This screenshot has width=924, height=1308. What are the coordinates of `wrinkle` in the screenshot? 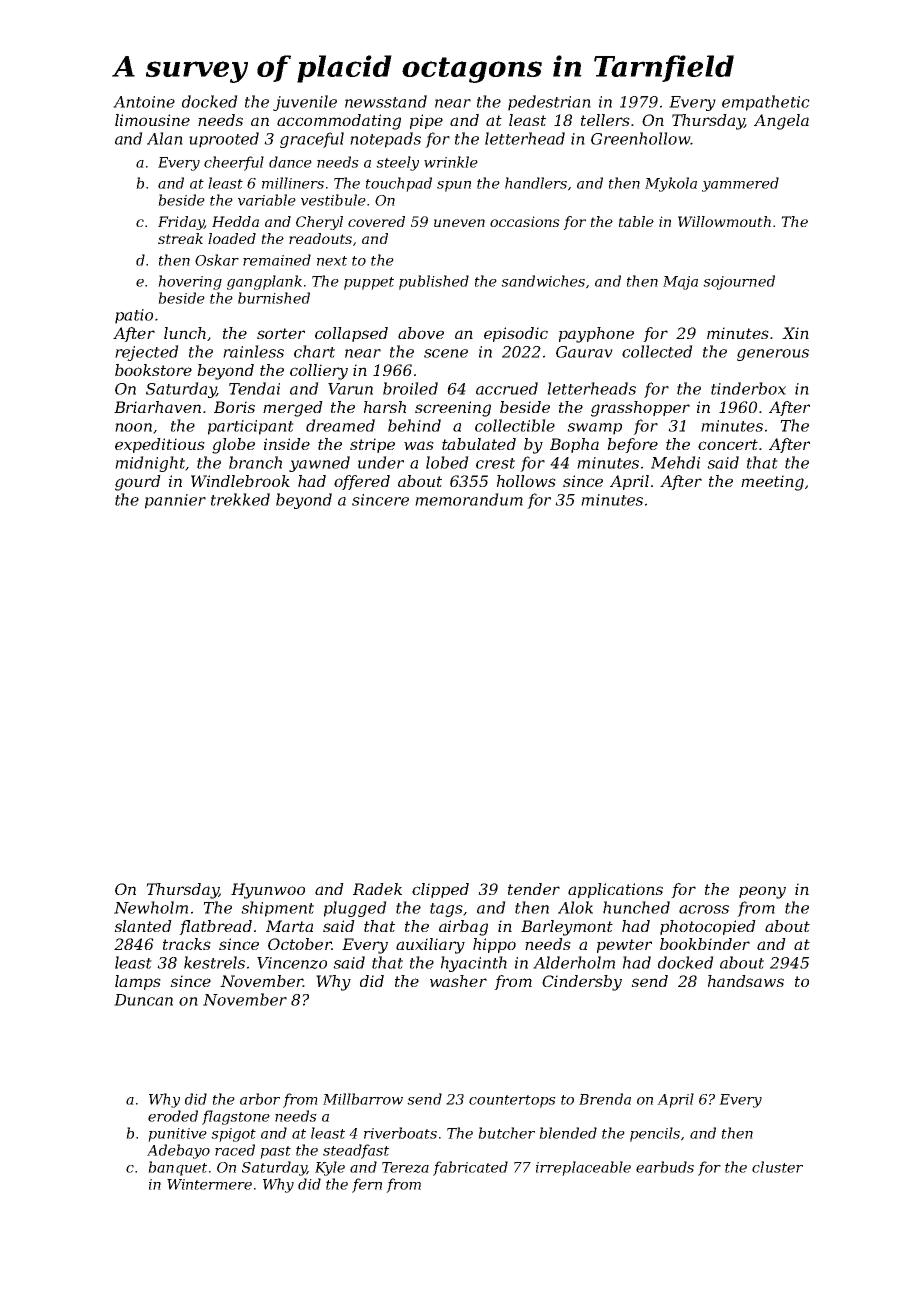 It's located at (451, 162).
